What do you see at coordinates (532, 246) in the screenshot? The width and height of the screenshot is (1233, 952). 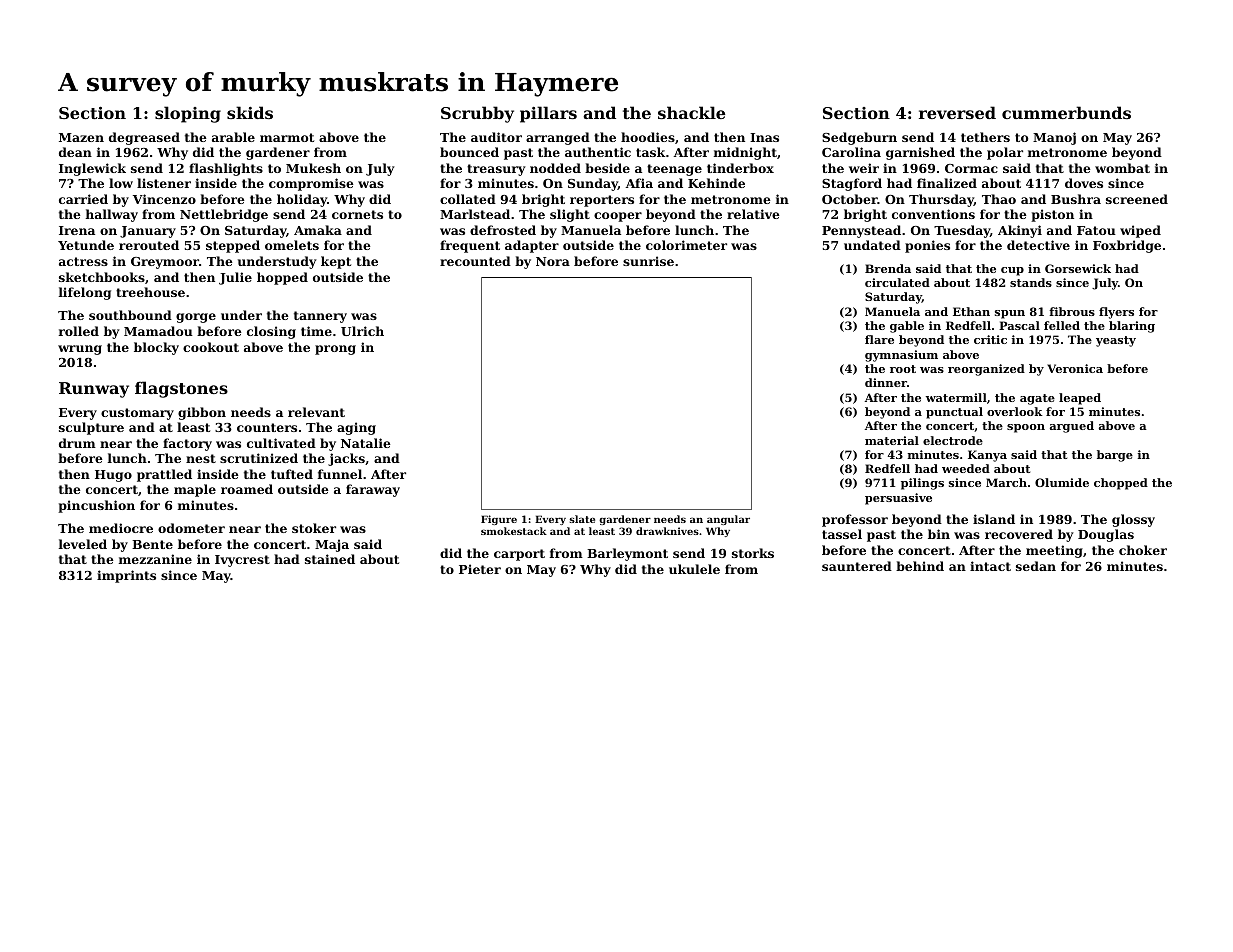 I see `adapter` at bounding box center [532, 246].
